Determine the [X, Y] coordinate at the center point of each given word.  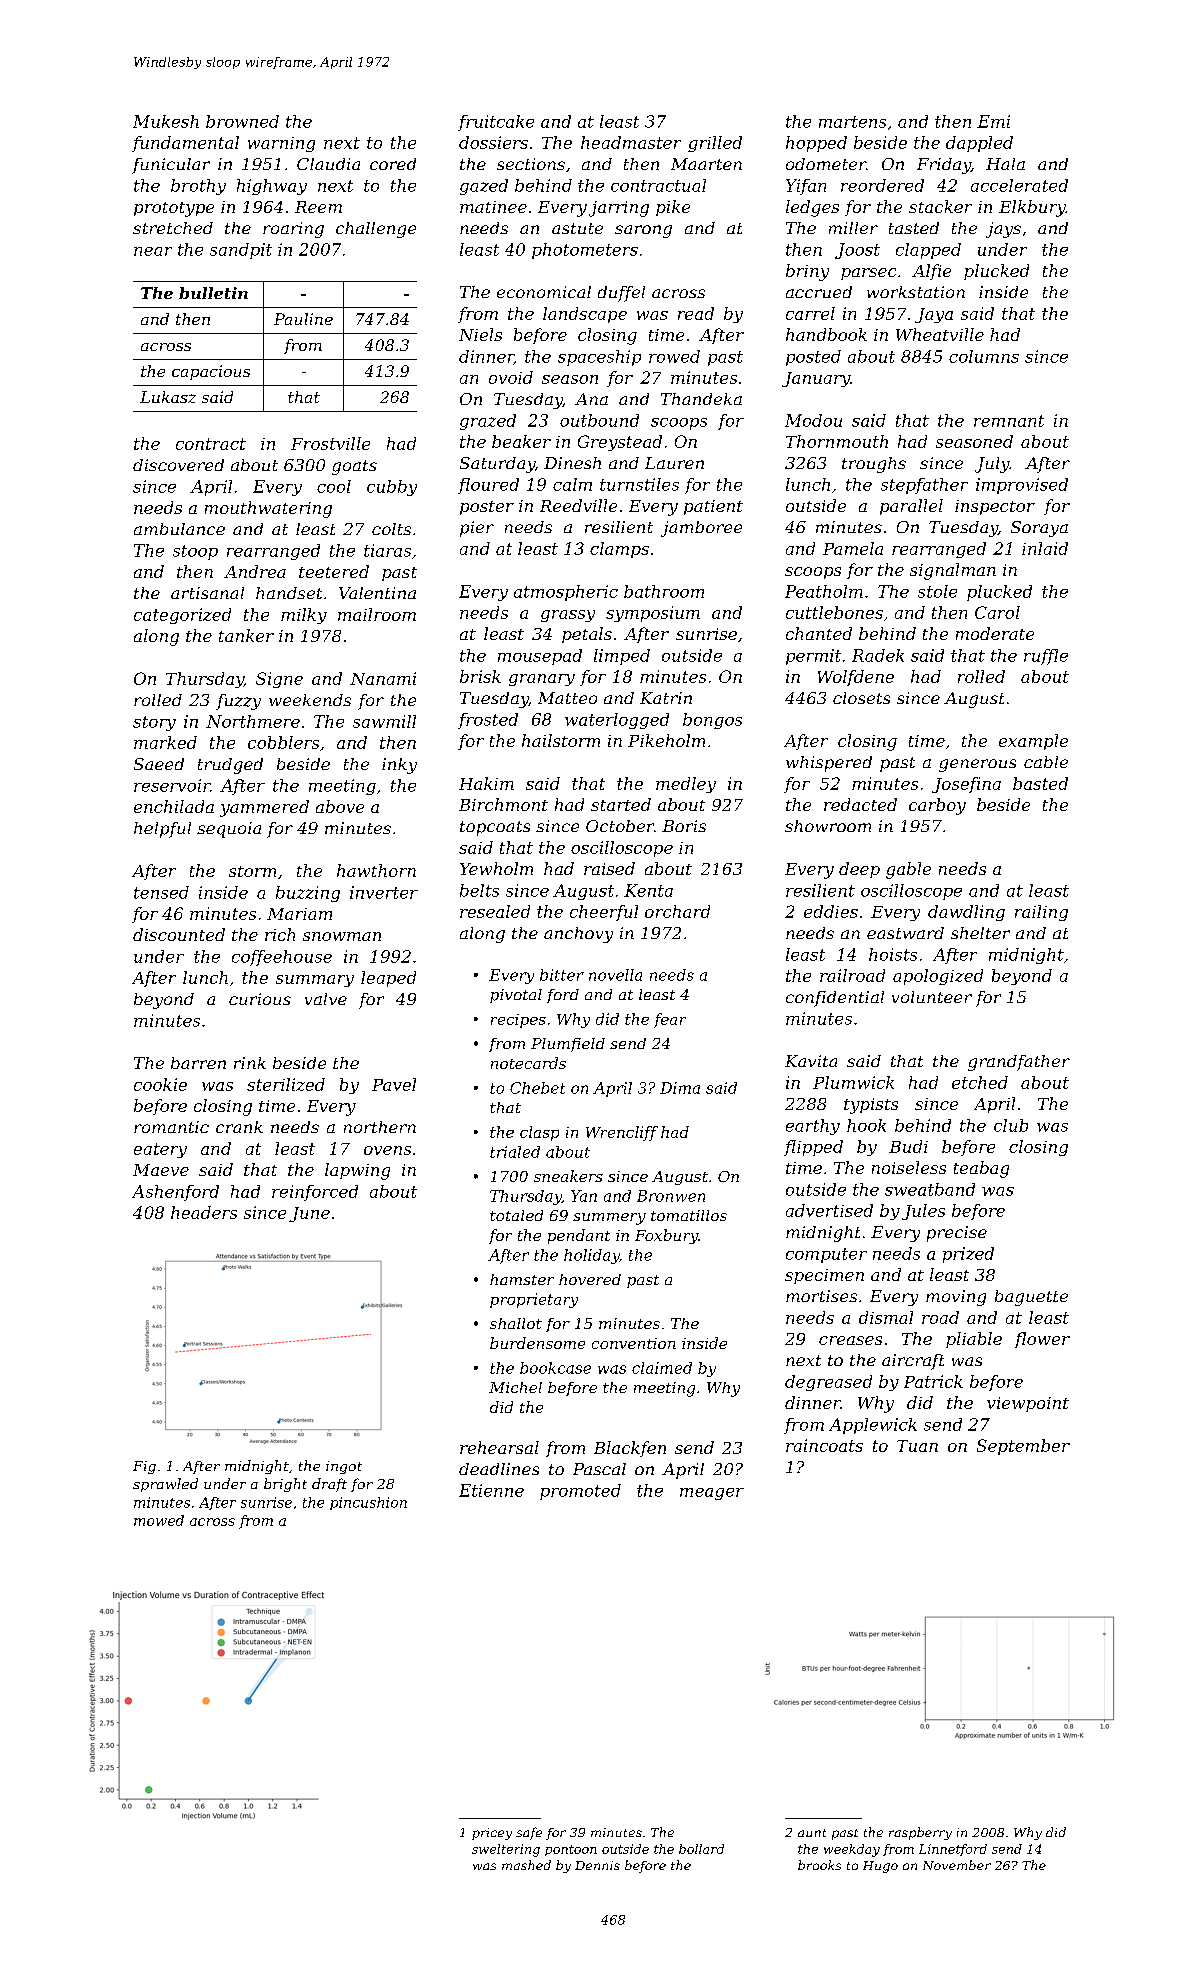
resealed [495, 911]
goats [354, 467]
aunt [812, 1833]
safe [529, 1833]
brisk [480, 676]
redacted [860, 804]
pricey [492, 1834]
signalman [953, 571]
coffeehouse [282, 958]
